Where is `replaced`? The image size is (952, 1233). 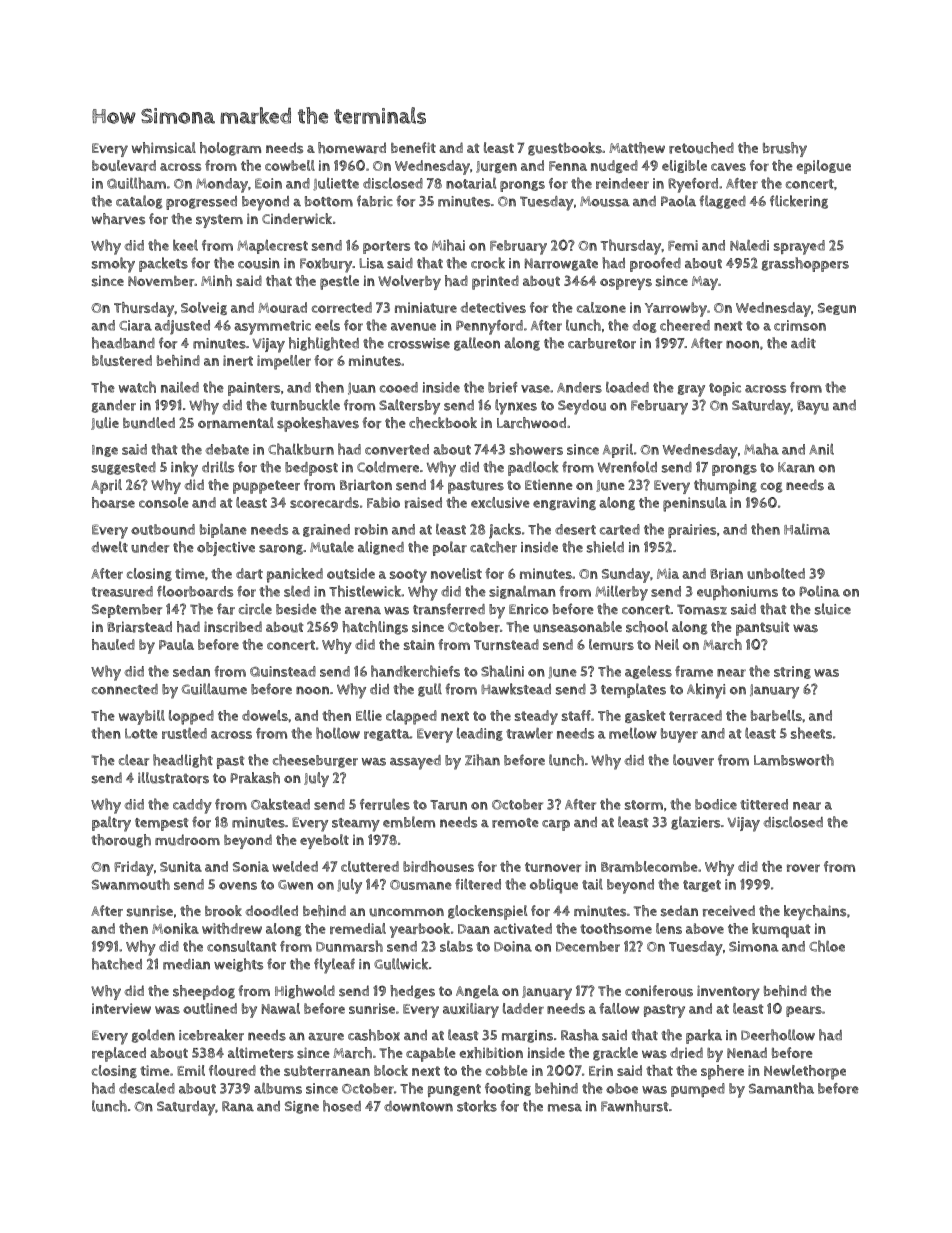 replaced is located at coordinates (119, 1054).
